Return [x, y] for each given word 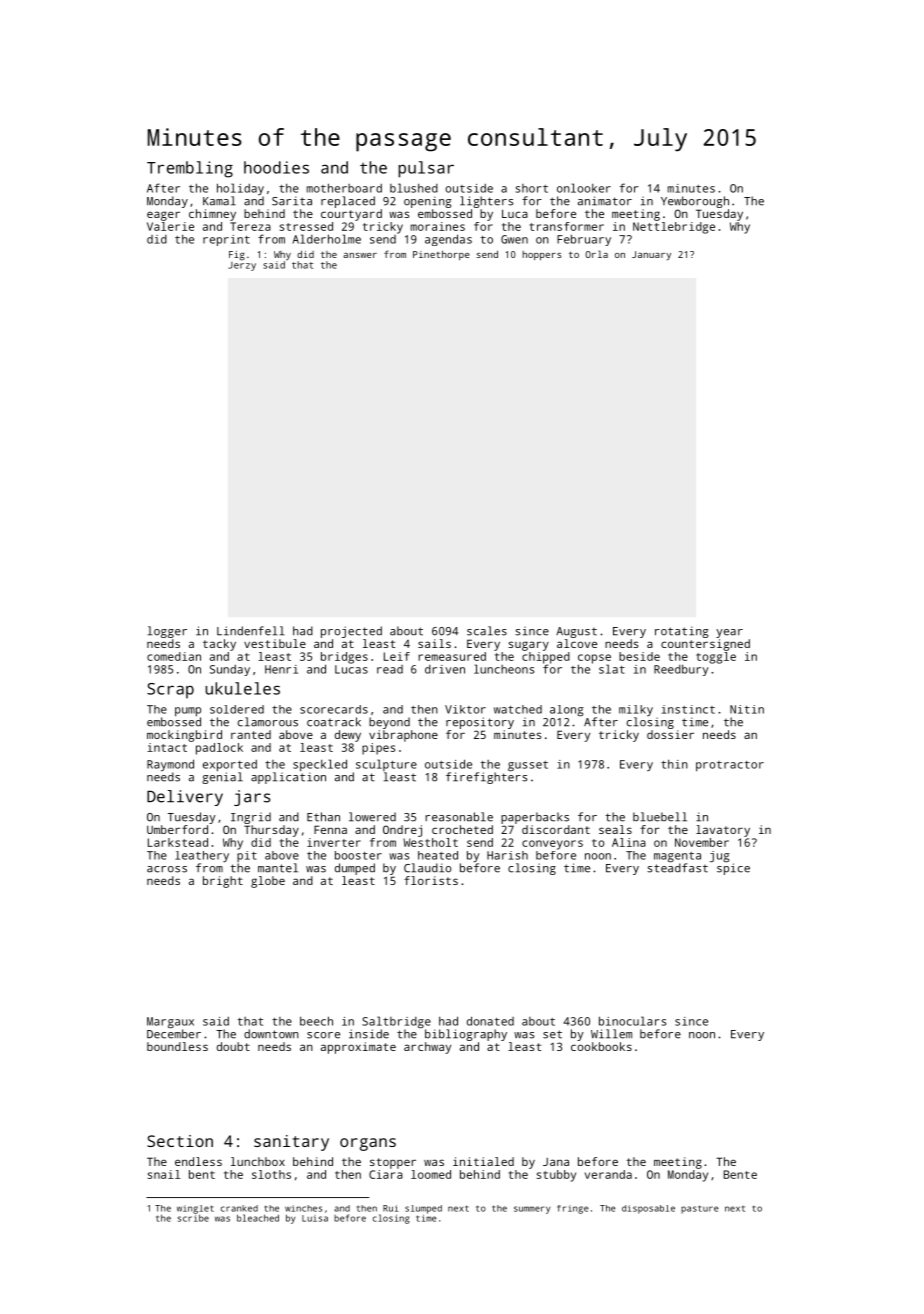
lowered [372, 817]
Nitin [747, 709]
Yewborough [695, 202]
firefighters [486, 778]
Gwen [514, 239]
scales [487, 631]
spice [733, 869]
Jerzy [242, 266]
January [651, 256]
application [288, 778]
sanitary [291, 1143]
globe [268, 882]
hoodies [276, 167]
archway [427, 1048]
